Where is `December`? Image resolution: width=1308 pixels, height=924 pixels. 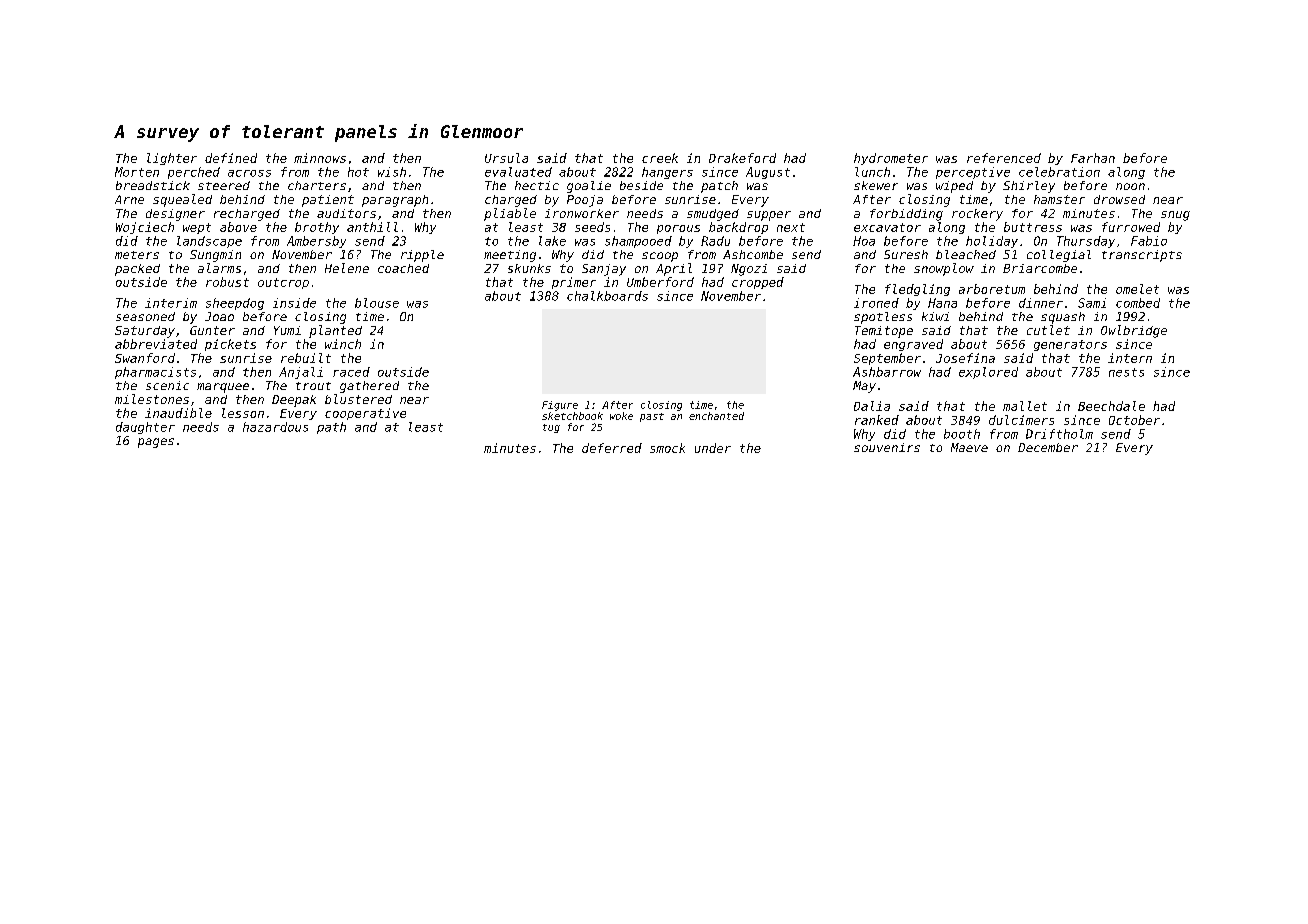 December is located at coordinates (1048, 447).
